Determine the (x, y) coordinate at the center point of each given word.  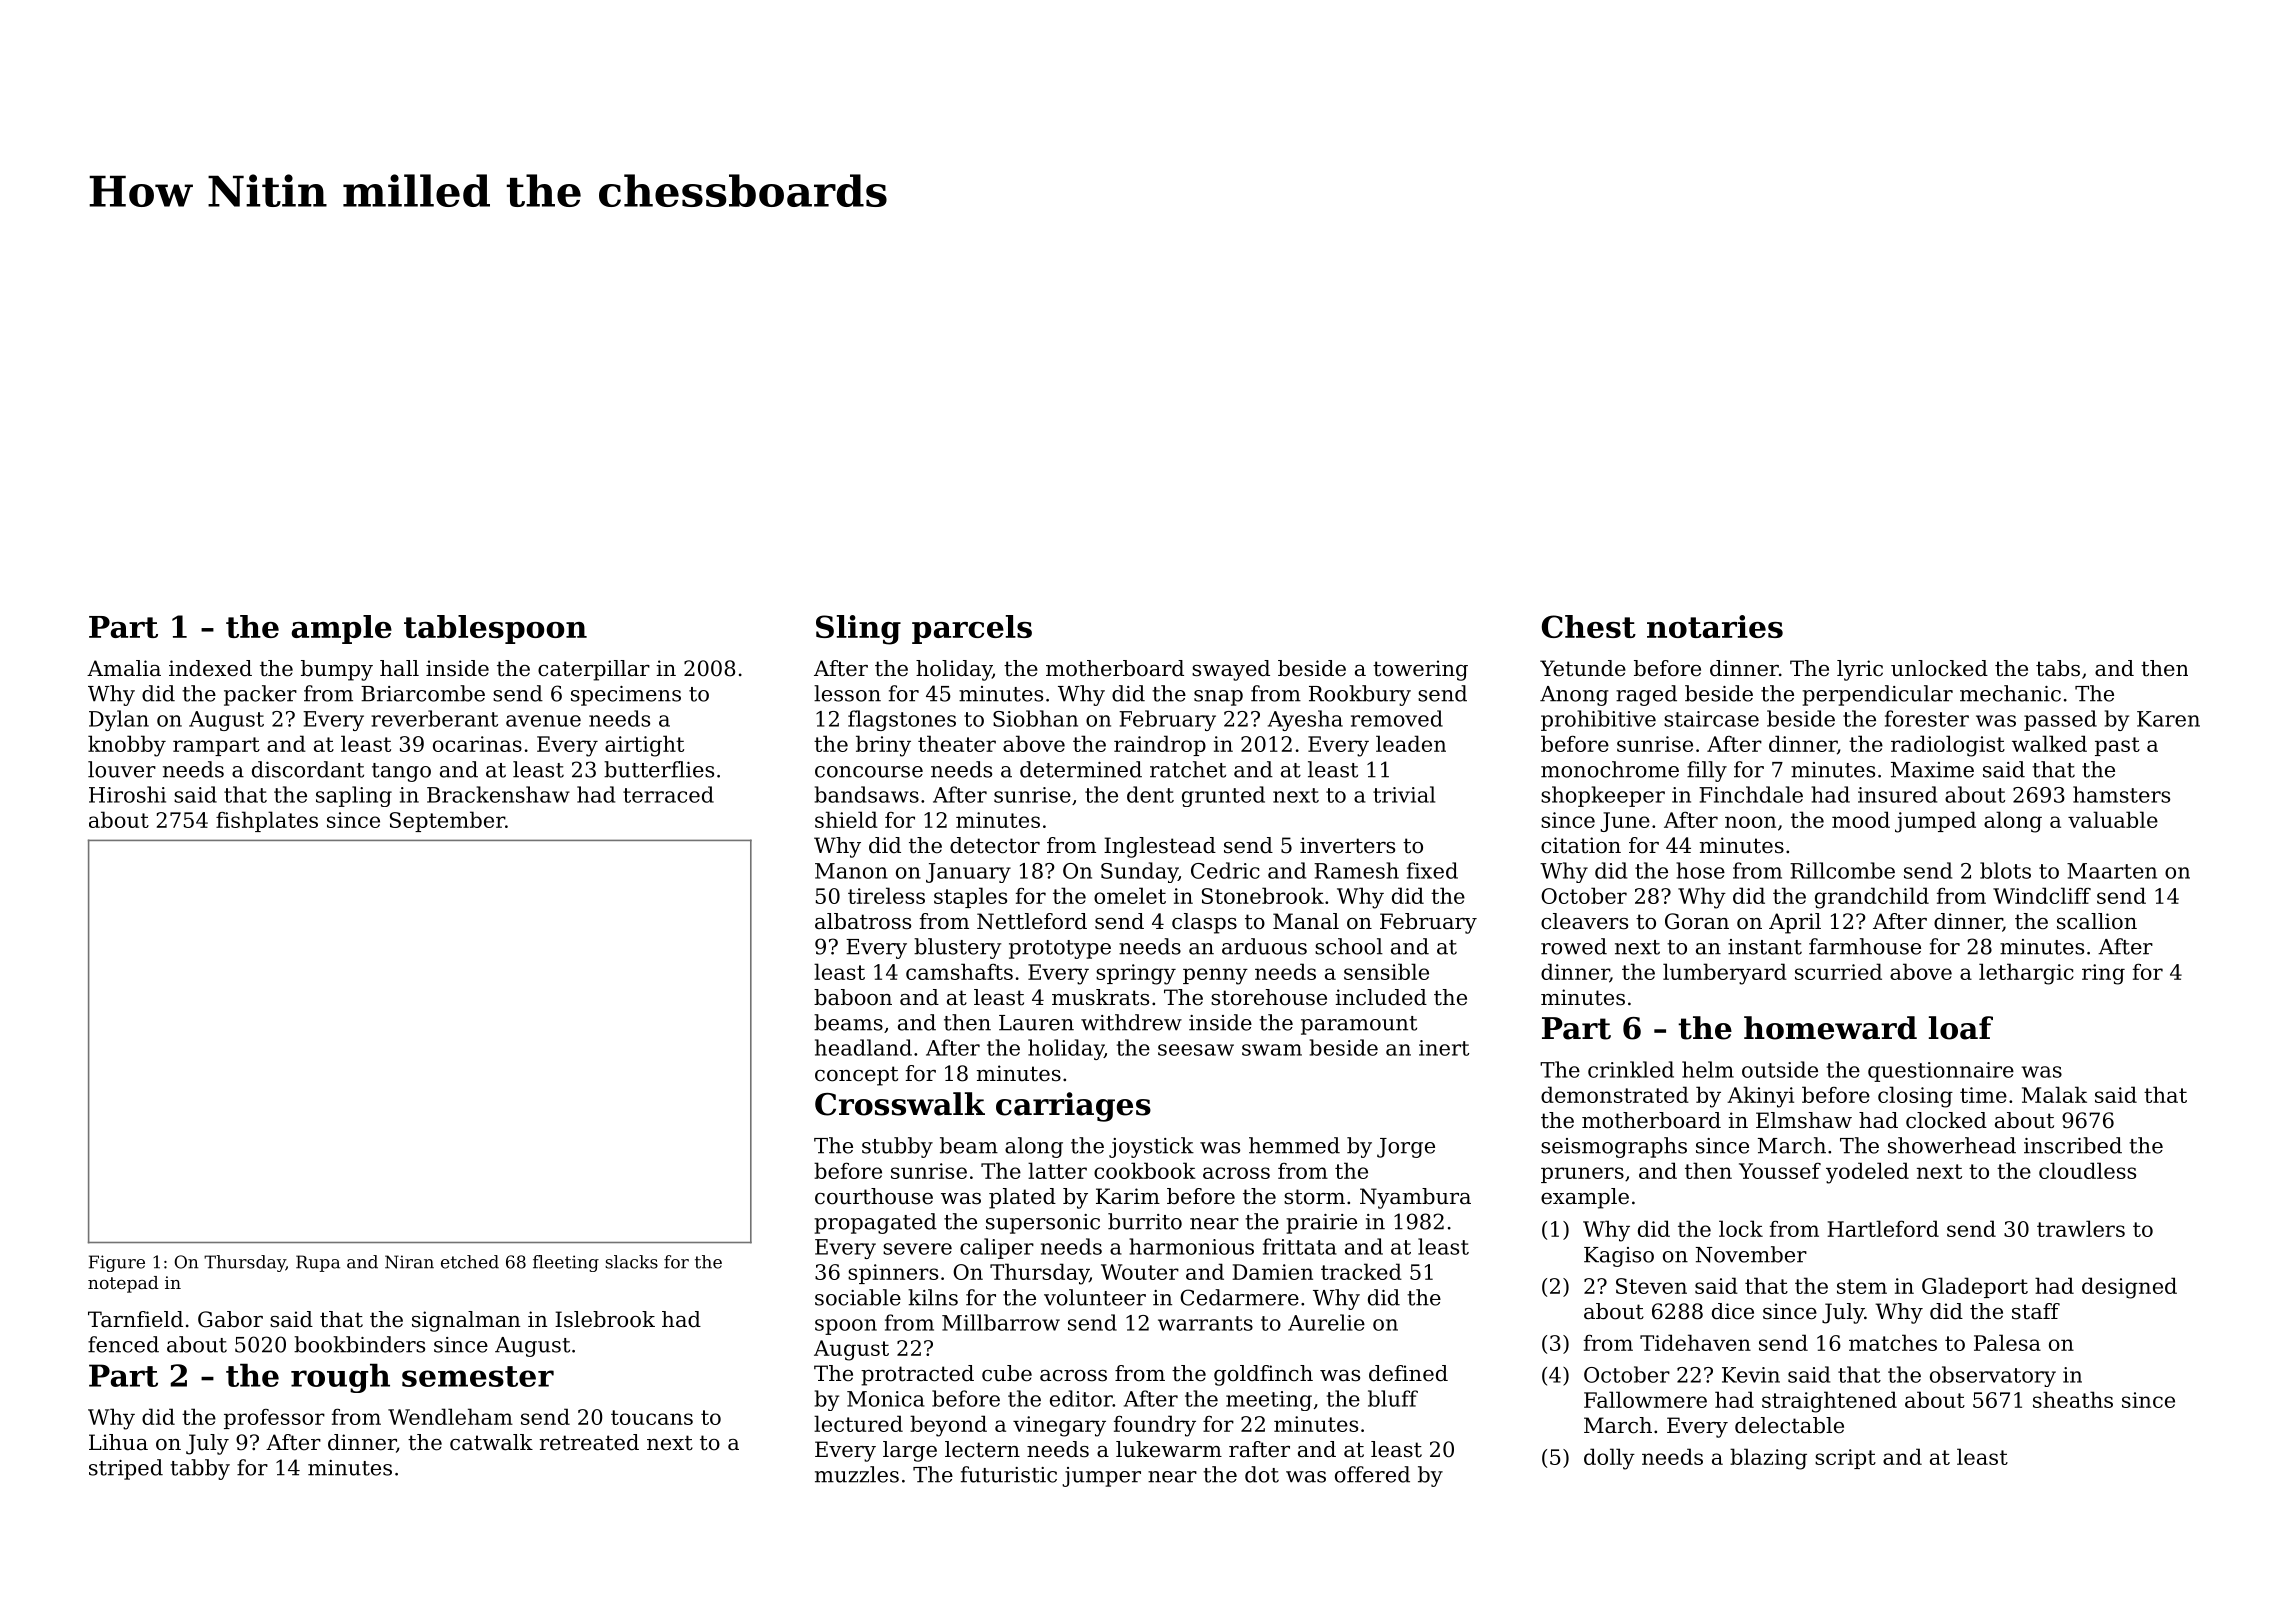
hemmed (1294, 1145)
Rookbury (1360, 695)
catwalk (491, 1442)
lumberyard (1725, 974)
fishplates (267, 821)
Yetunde (1583, 668)
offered (1372, 1474)
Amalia (124, 668)
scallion (2097, 921)
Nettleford (1032, 921)
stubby (897, 1147)
